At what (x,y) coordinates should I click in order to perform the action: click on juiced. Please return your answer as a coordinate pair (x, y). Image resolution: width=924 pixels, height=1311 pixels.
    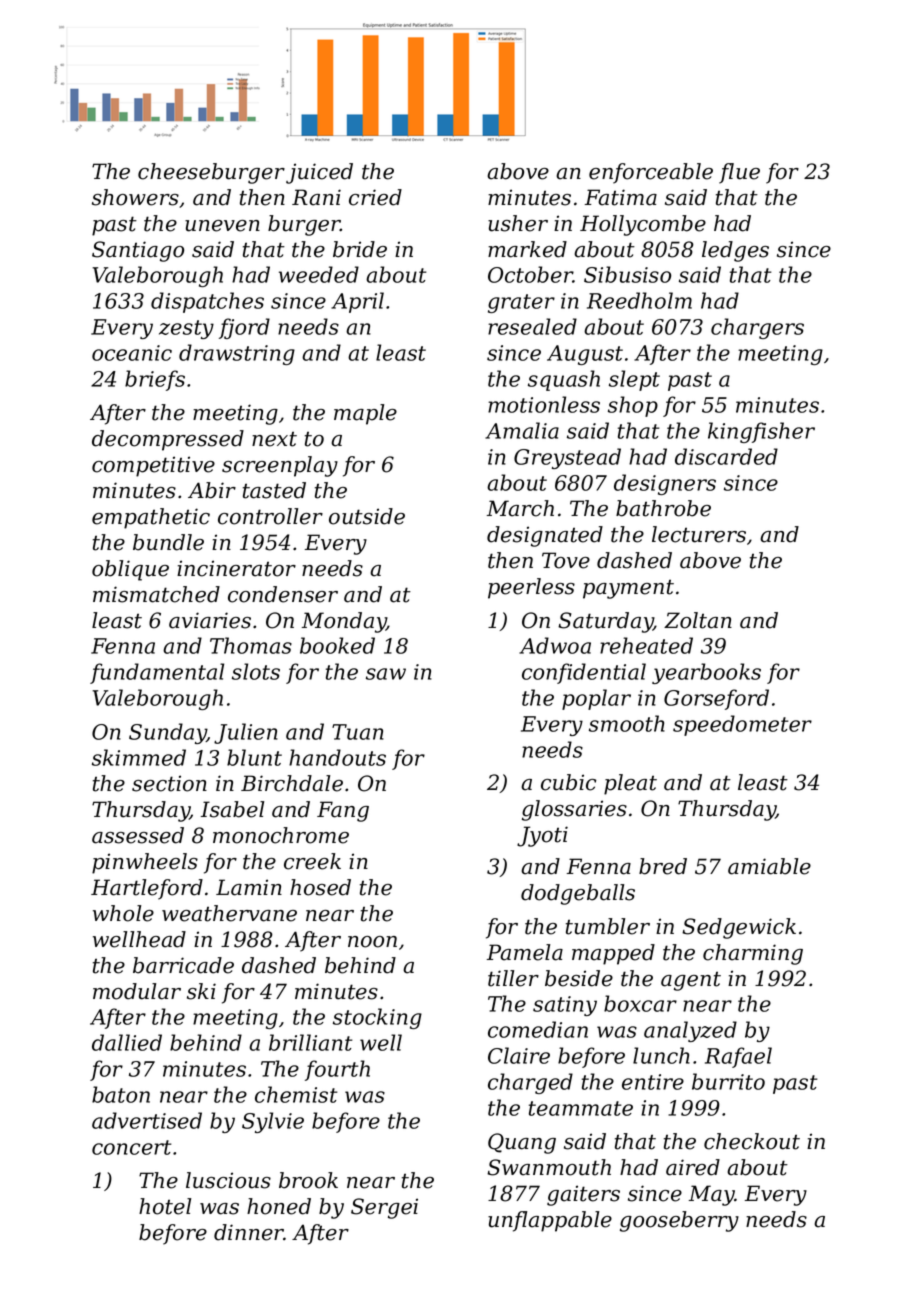
    Looking at the image, I should click on (319, 173).
